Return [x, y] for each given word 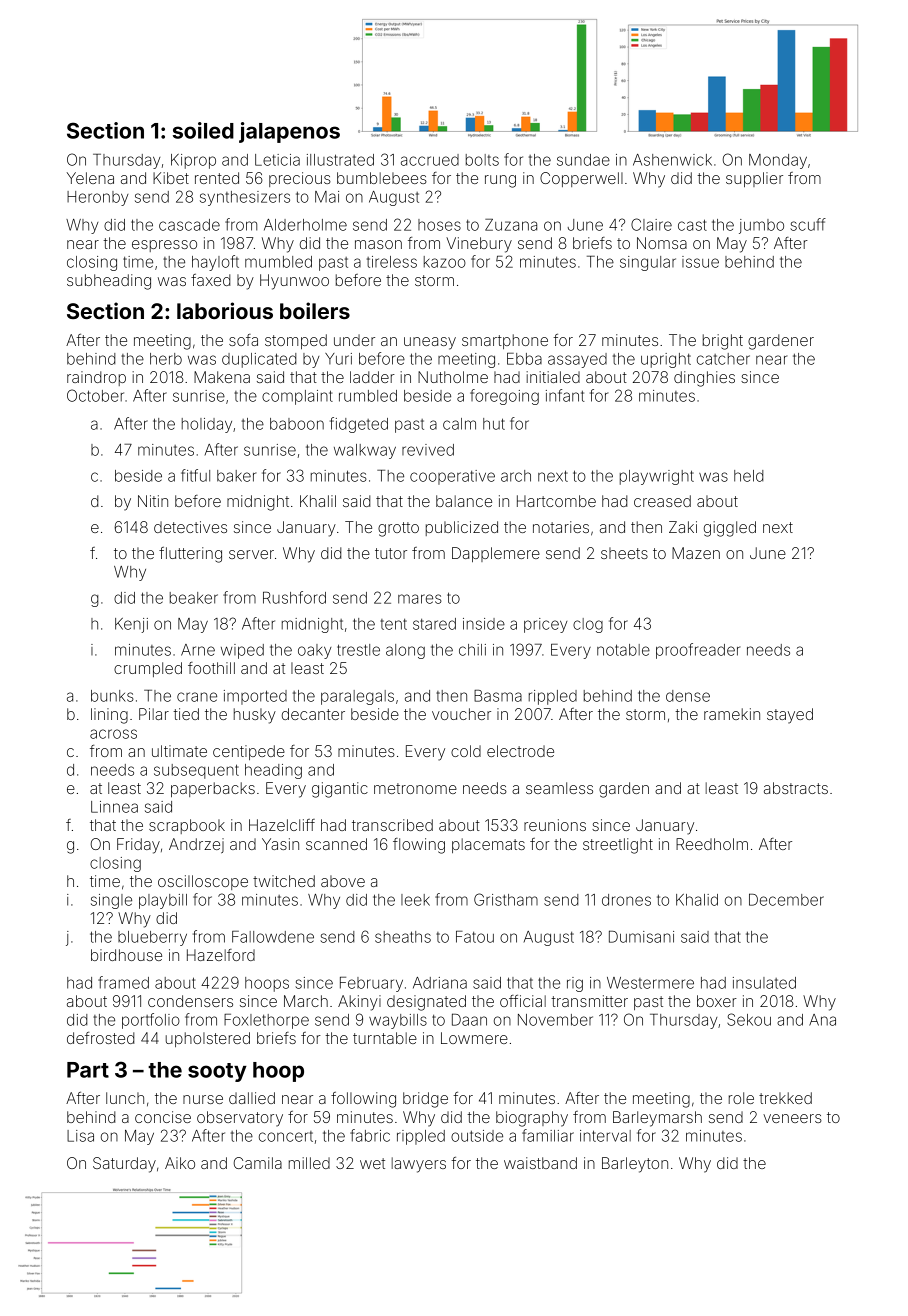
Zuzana [511, 225]
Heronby [97, 198]
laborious [225, 310]
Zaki [683, 527]
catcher [723, 359]
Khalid [697, 900]
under [354, 340]
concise [163, 1117]
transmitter [589, 1001]
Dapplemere [496, 554]
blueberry [152, 938]
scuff [808, 224]
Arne [198, 650]
